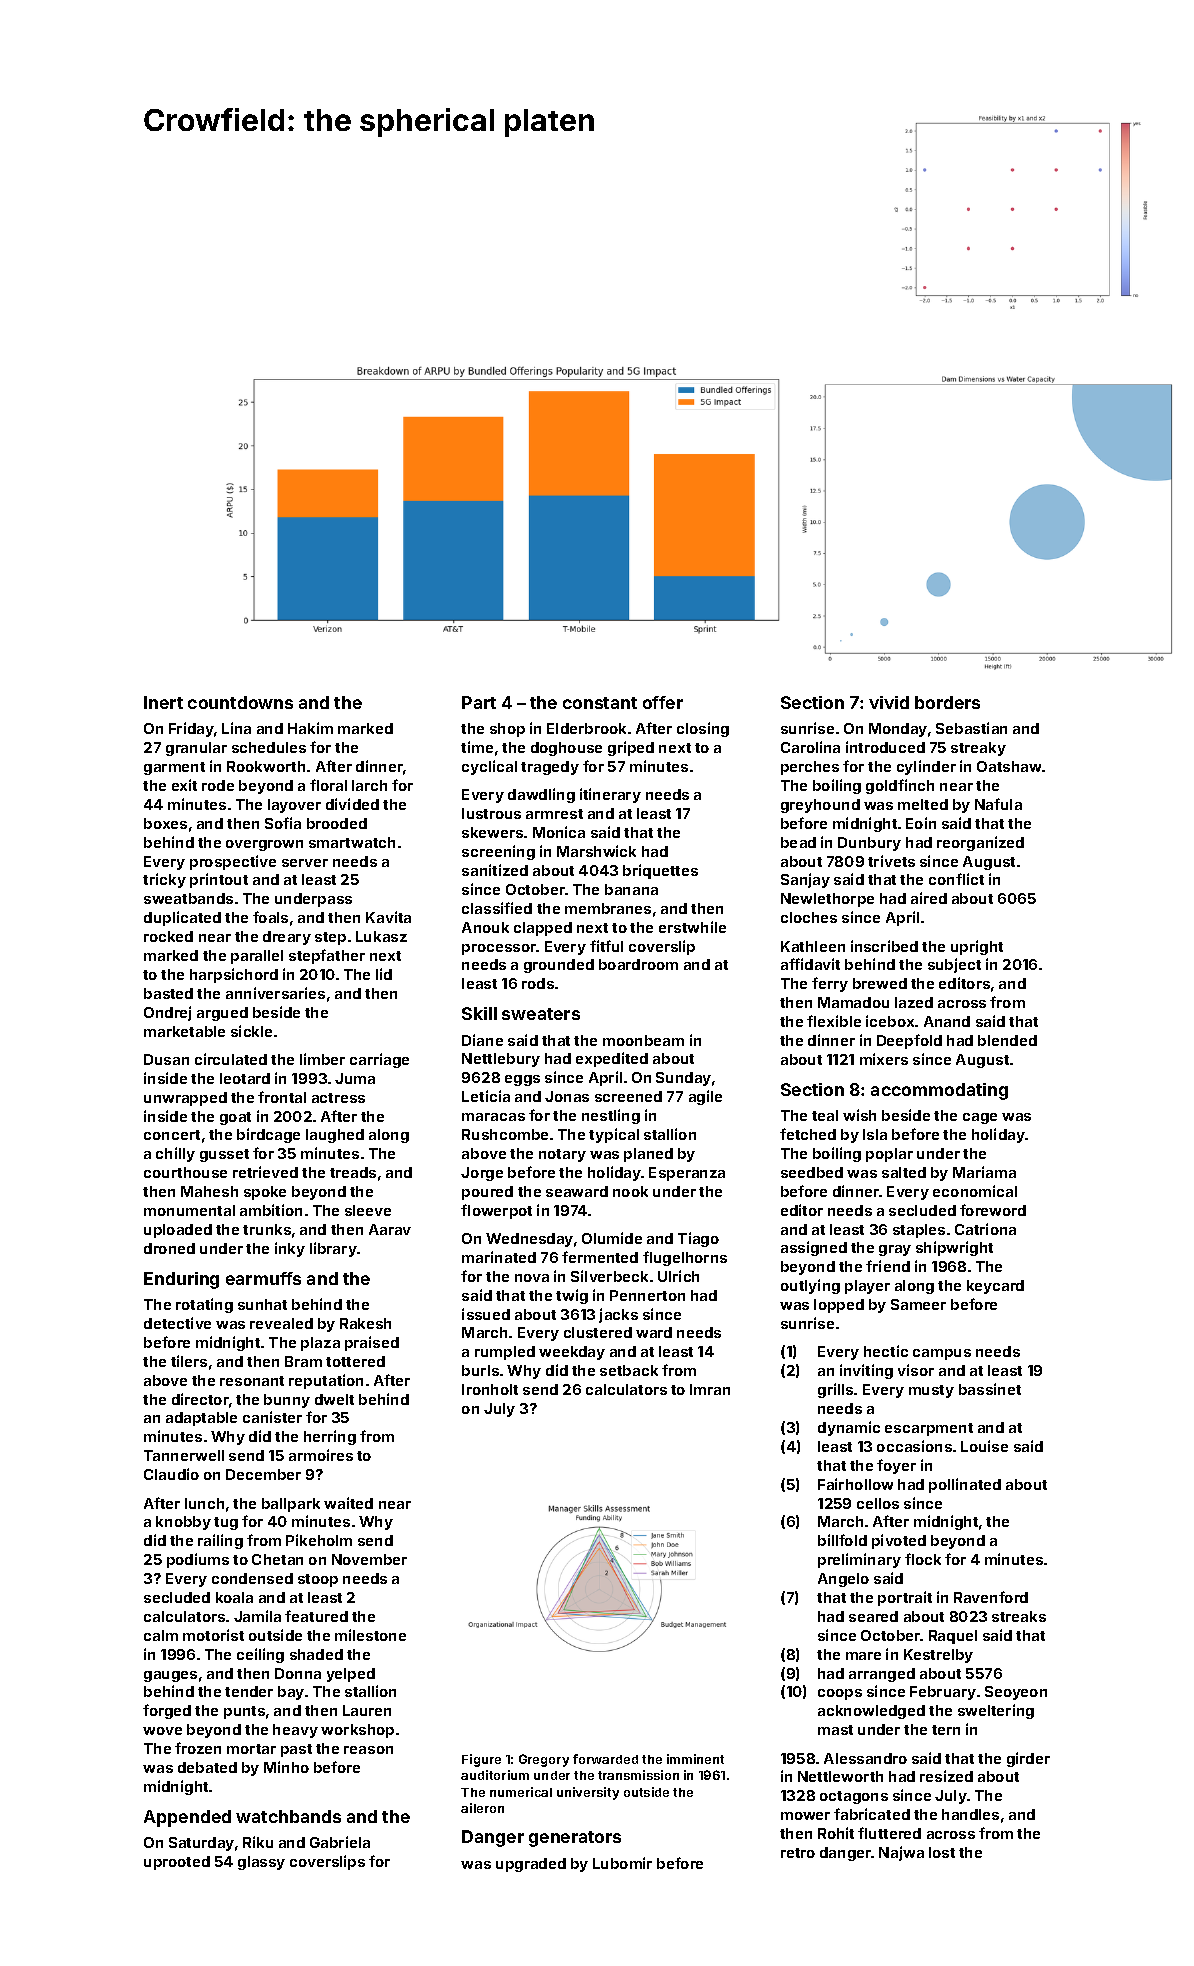 This image has width=1194, height=1966. Describe the element at coordinates (631, 748) in the image. I see `griped` at that location.
